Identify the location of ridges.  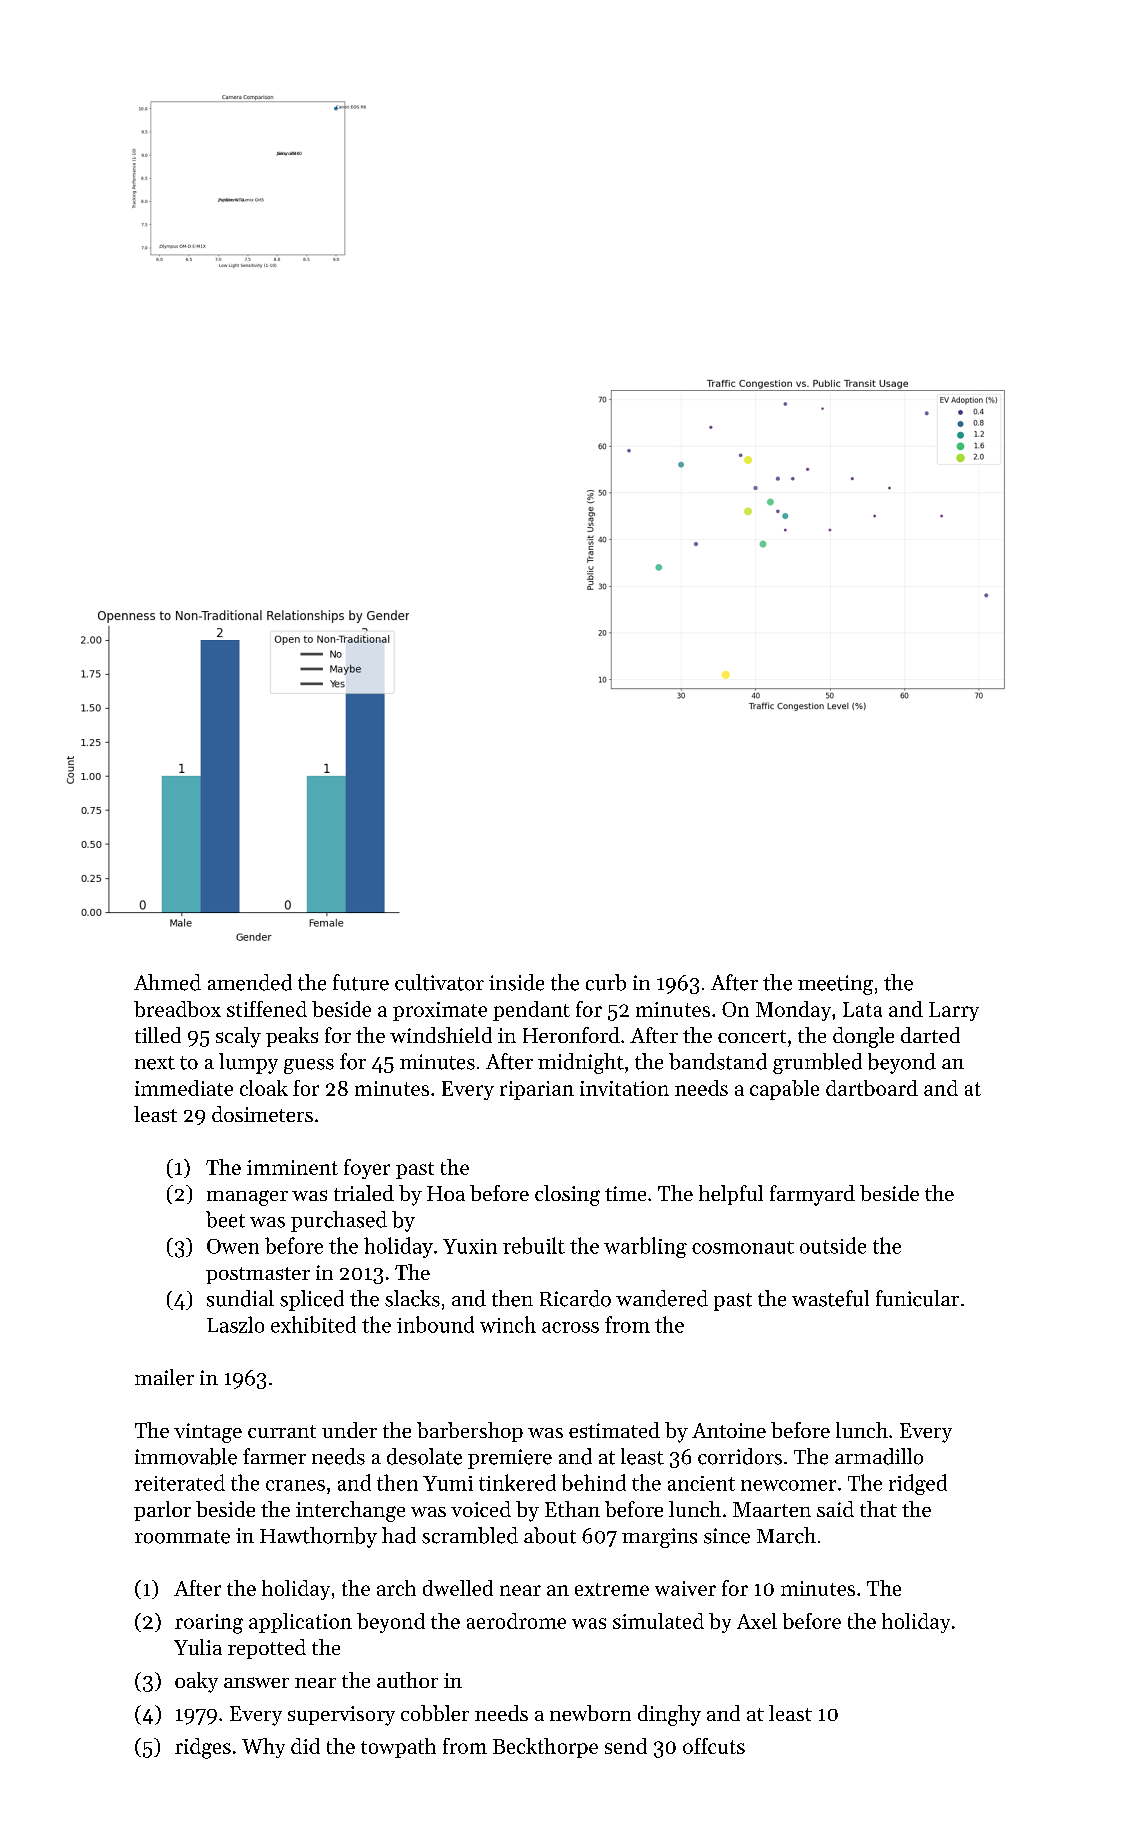
(203, 1748).
